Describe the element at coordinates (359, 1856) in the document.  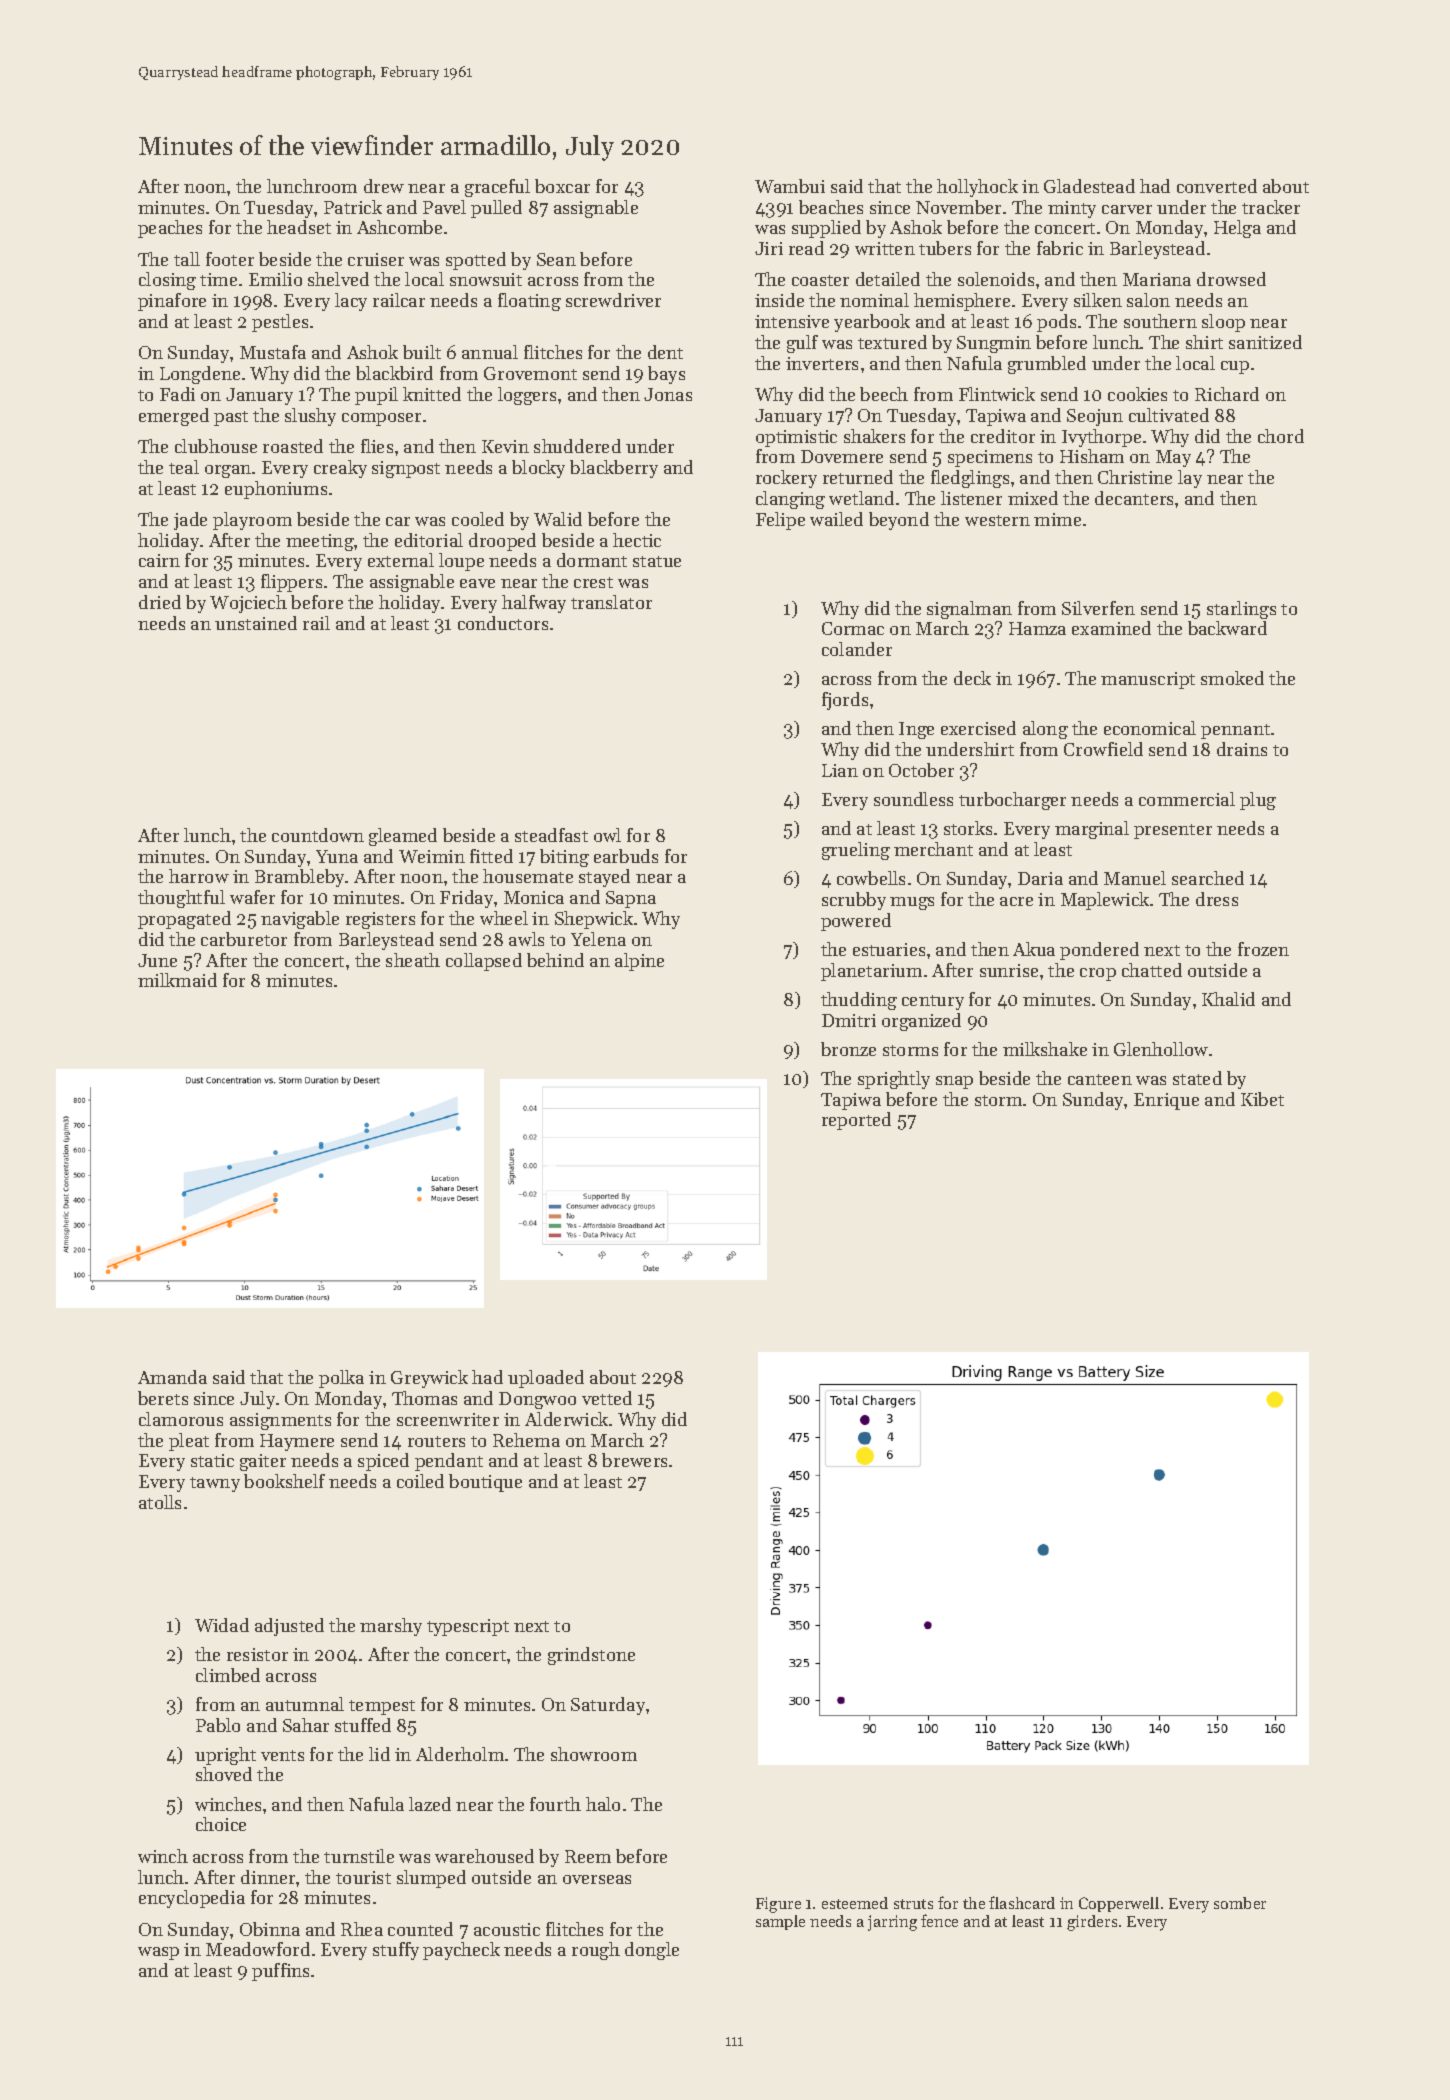
I see `turnstile` at that location.
